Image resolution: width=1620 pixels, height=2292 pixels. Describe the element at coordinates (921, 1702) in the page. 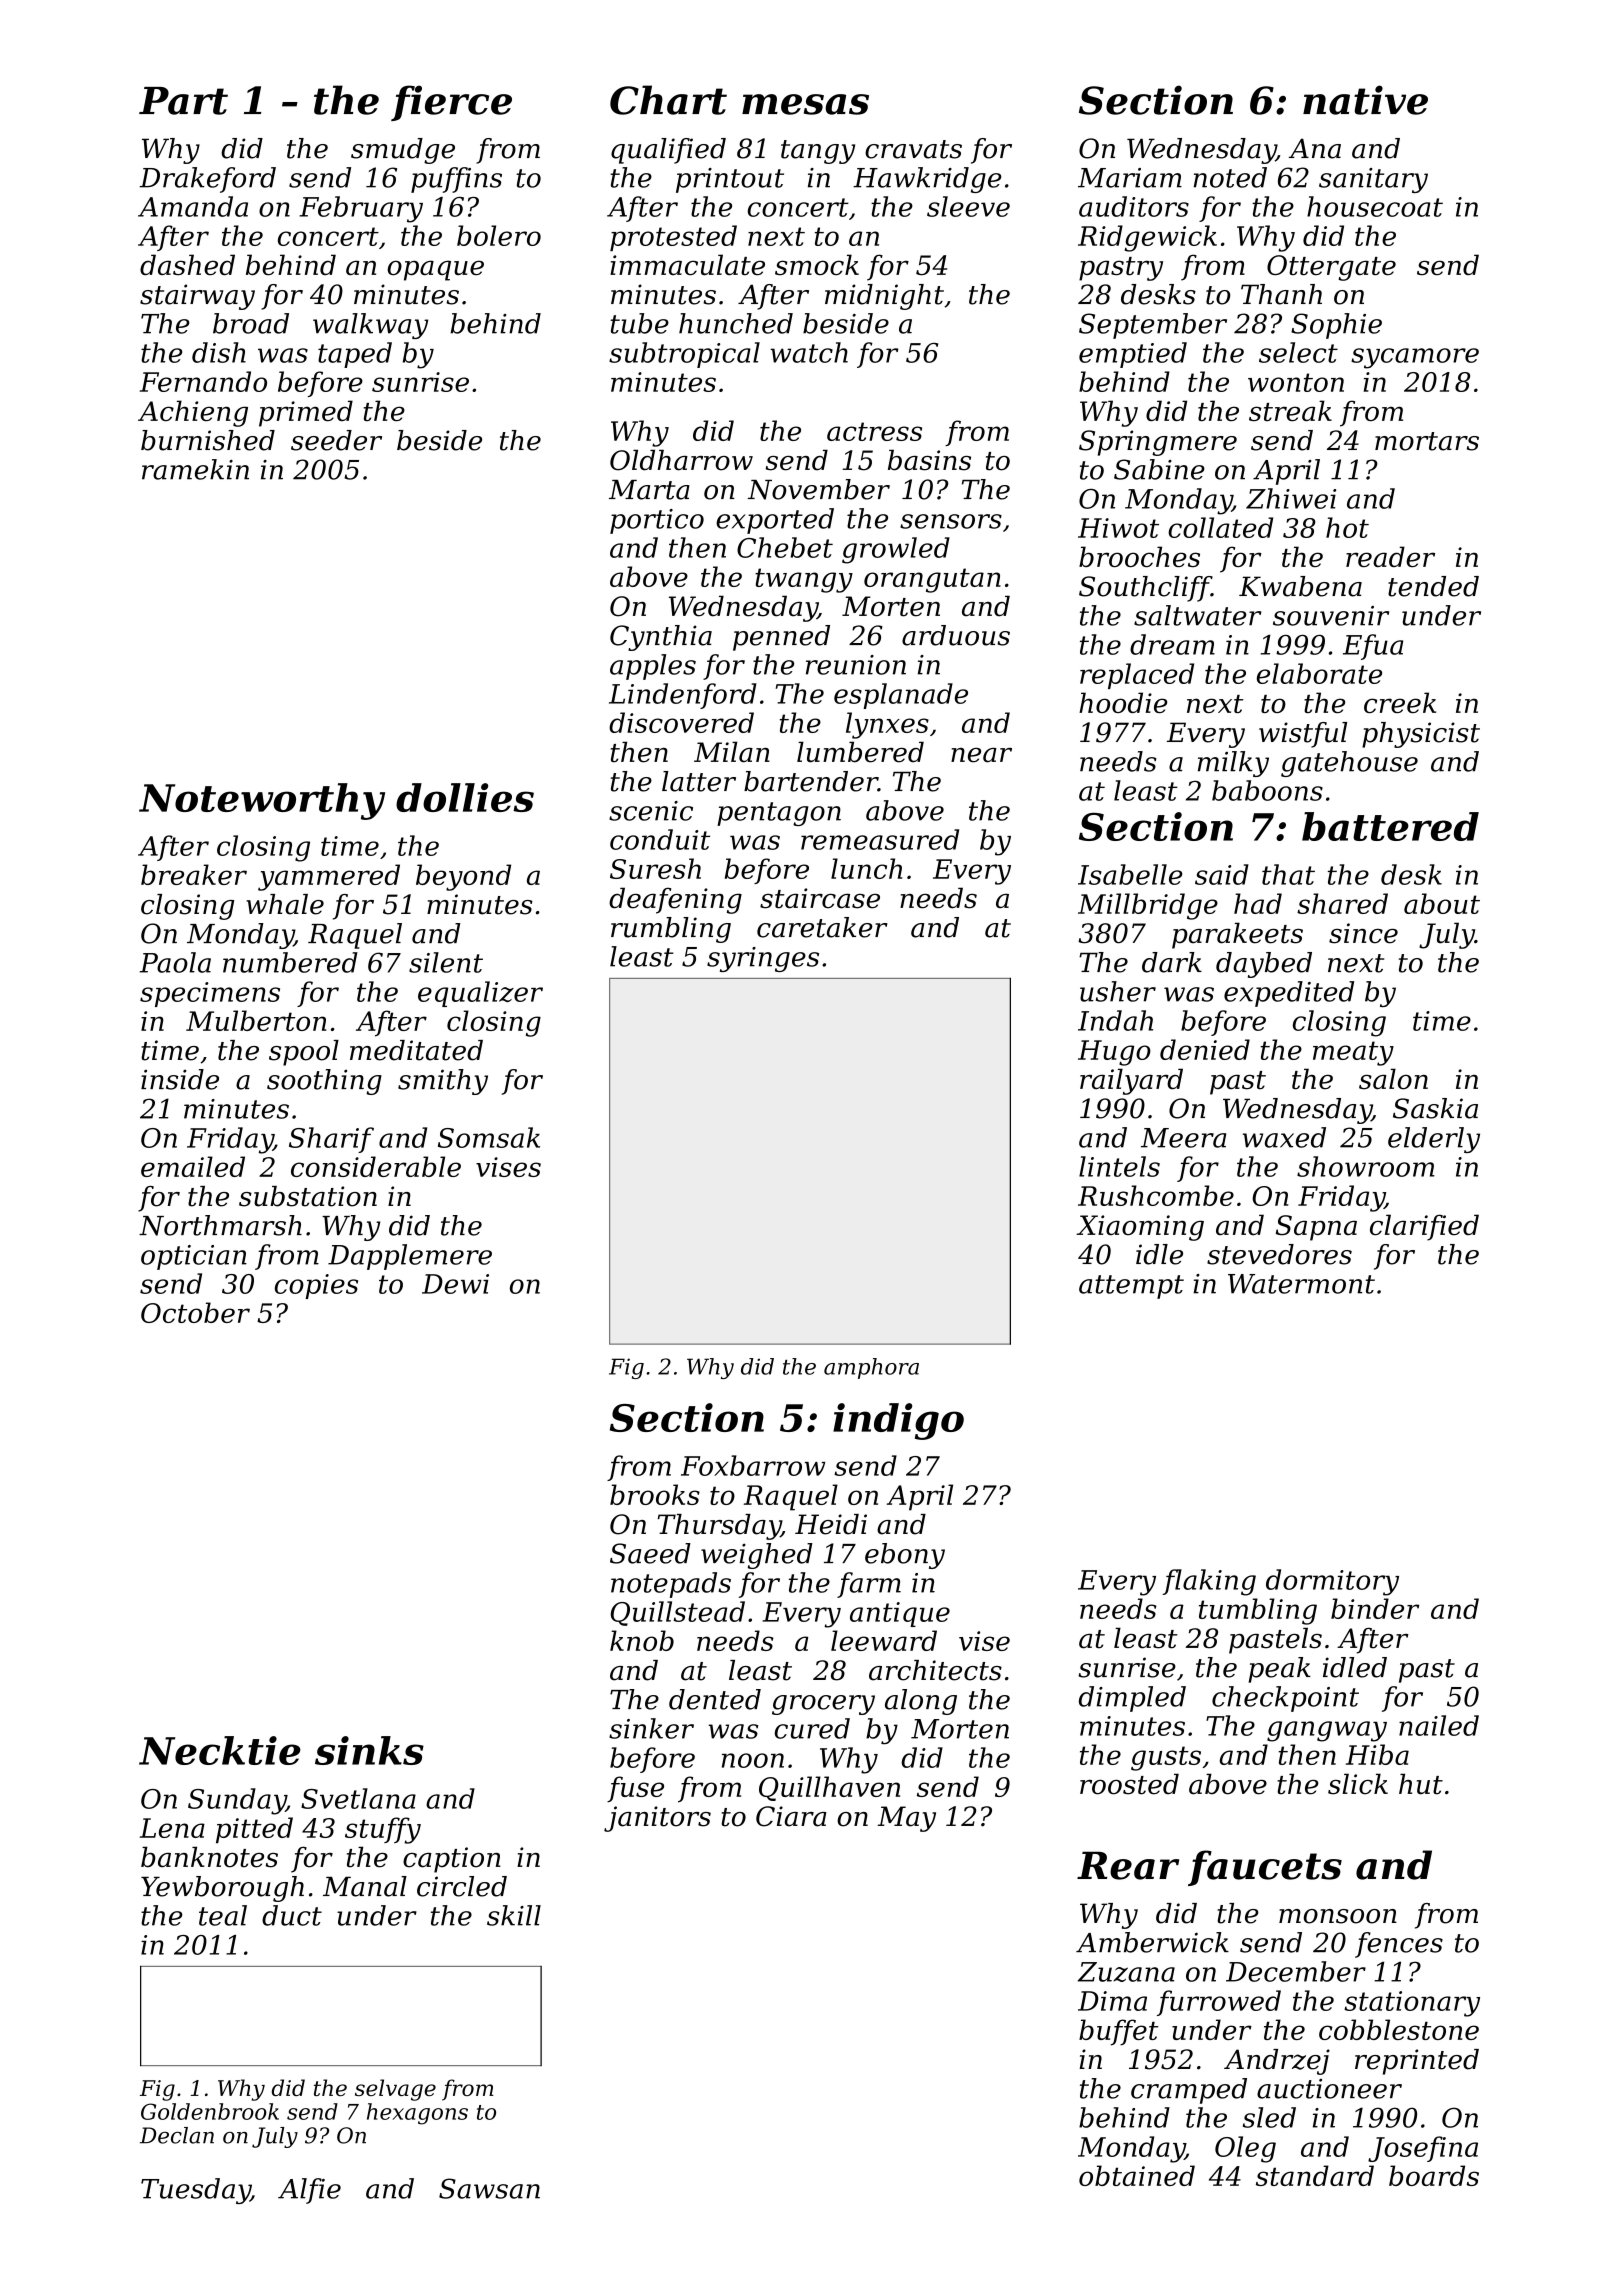

I see `along` at that location.
